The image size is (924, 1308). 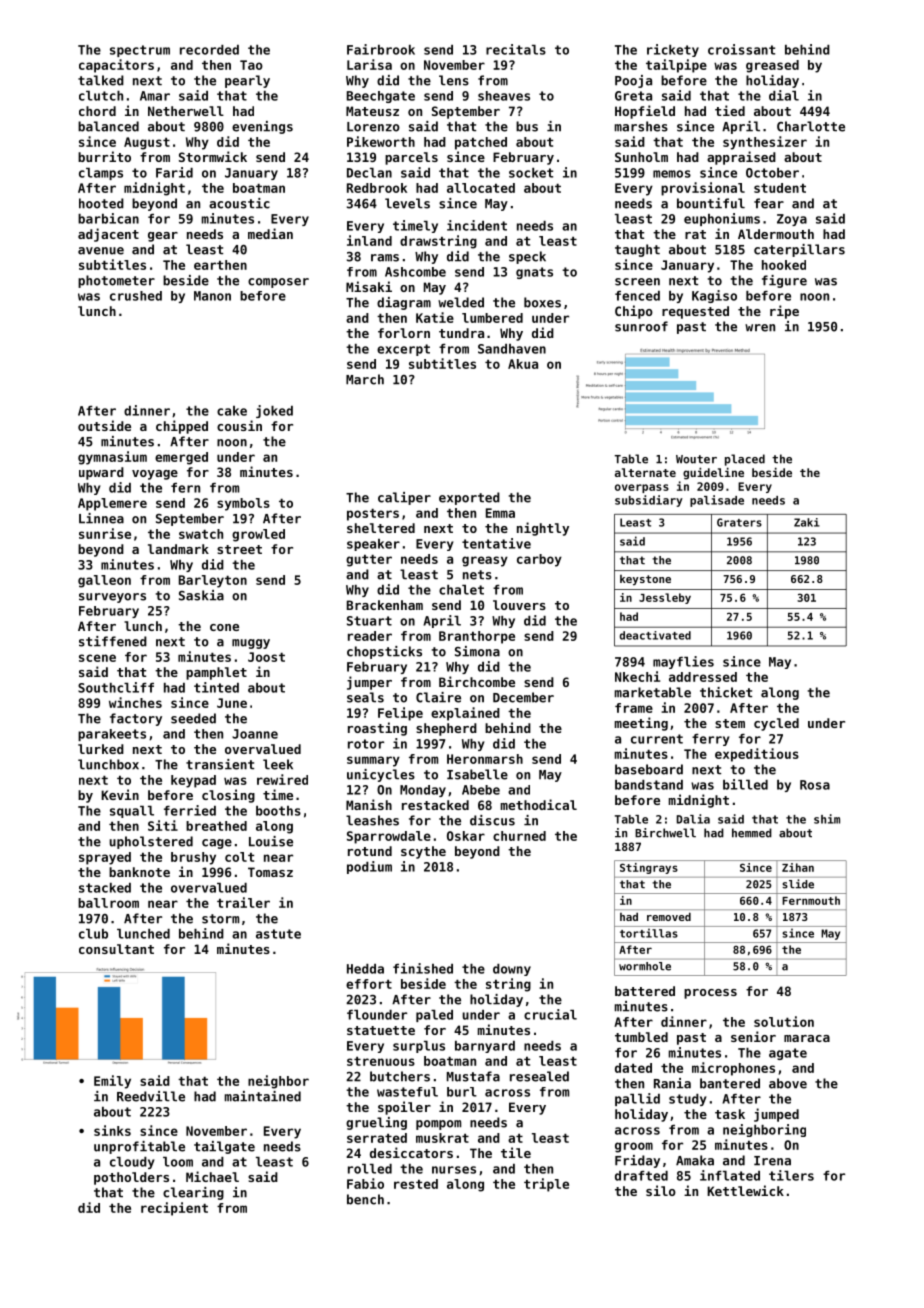 What do you see at coordinates (365, 1199) in the image?
I see `bench` at bounding box center [365, 1199].
